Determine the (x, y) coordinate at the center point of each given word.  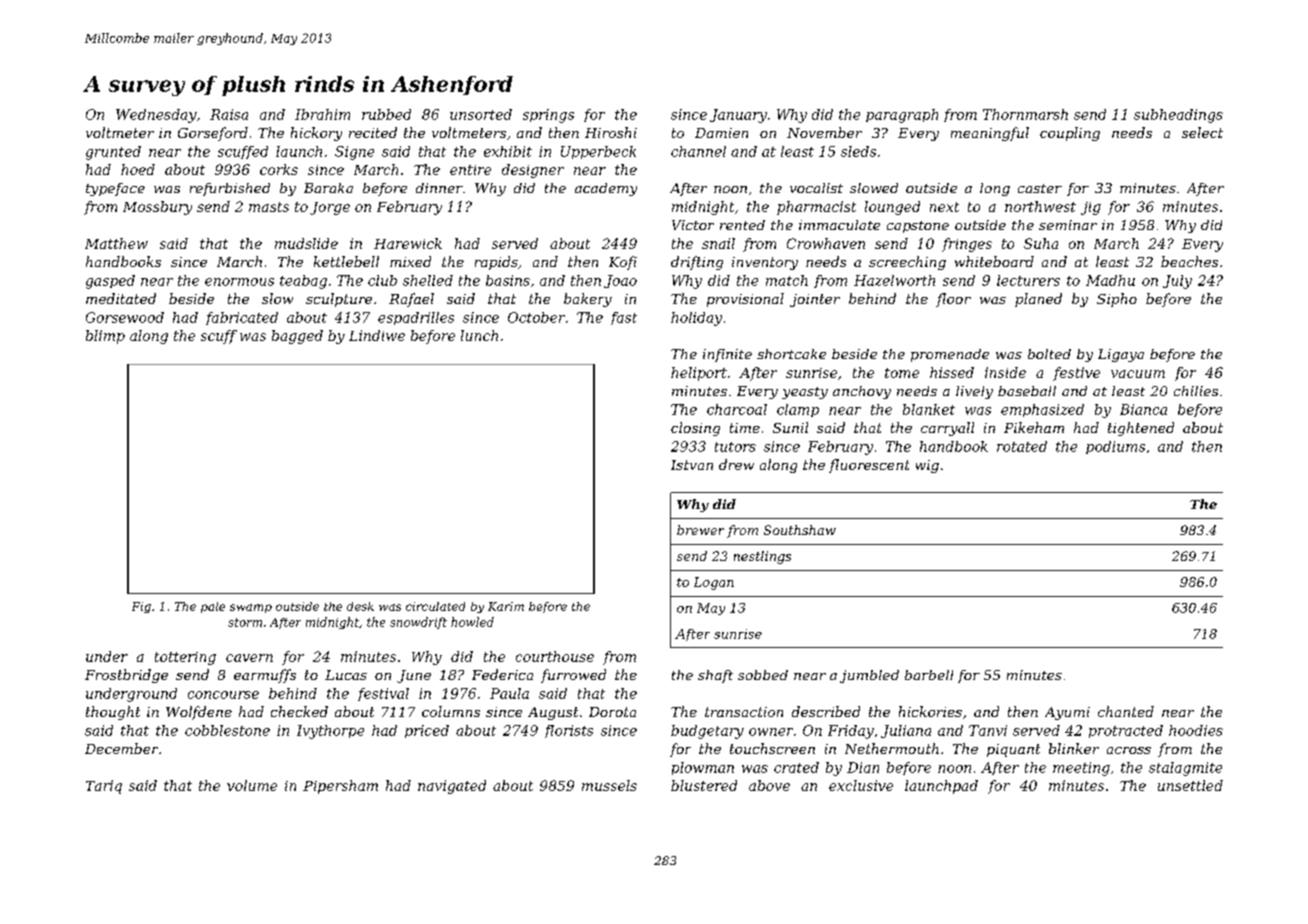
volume (252, 785)
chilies (1196, 391)
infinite (727, 355)
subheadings (1178, 116)
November (824, 132)
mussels (609, 785)
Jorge (330, 208)
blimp (105, 337)
